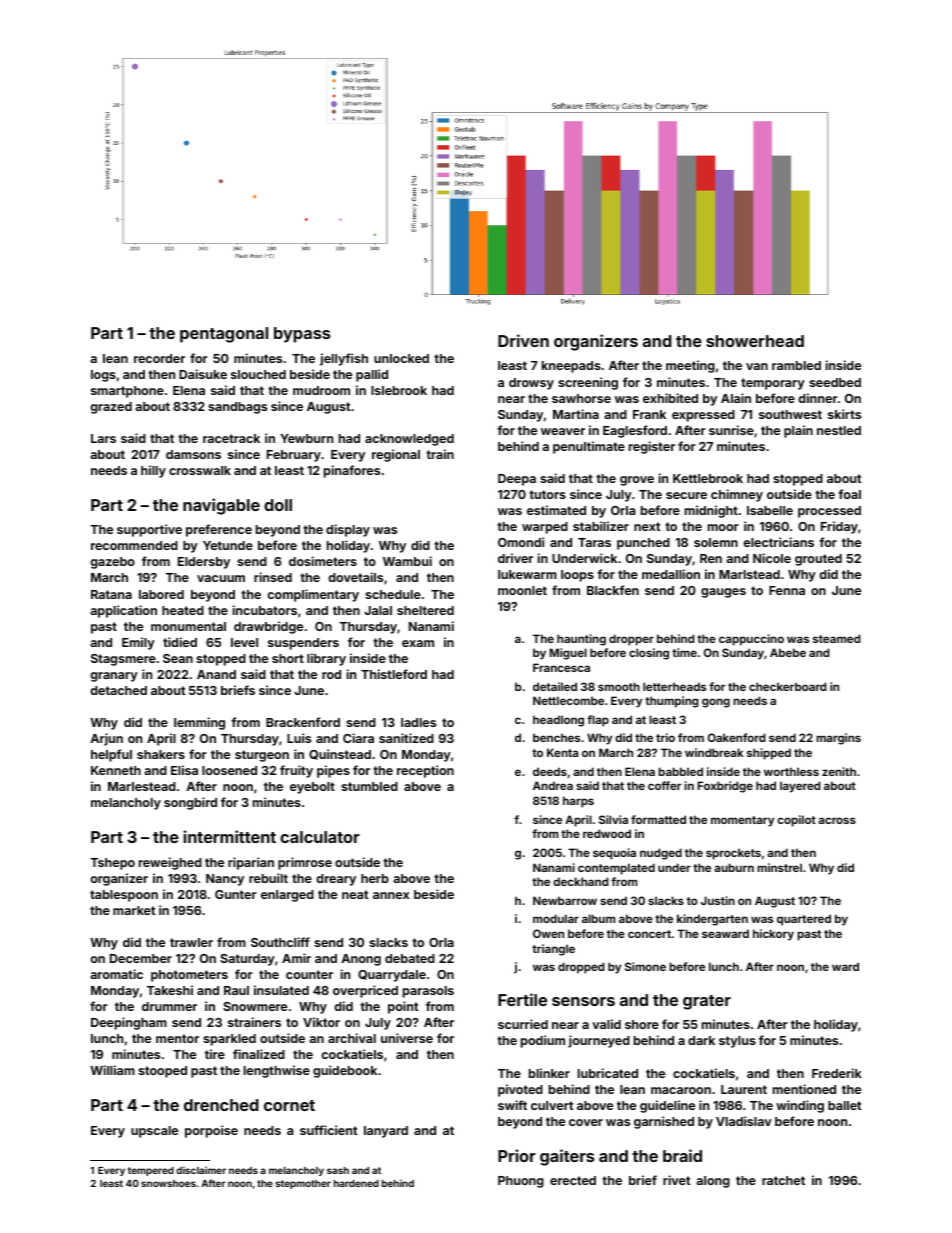  I want to click on pentagonal, so click(224, 335).
